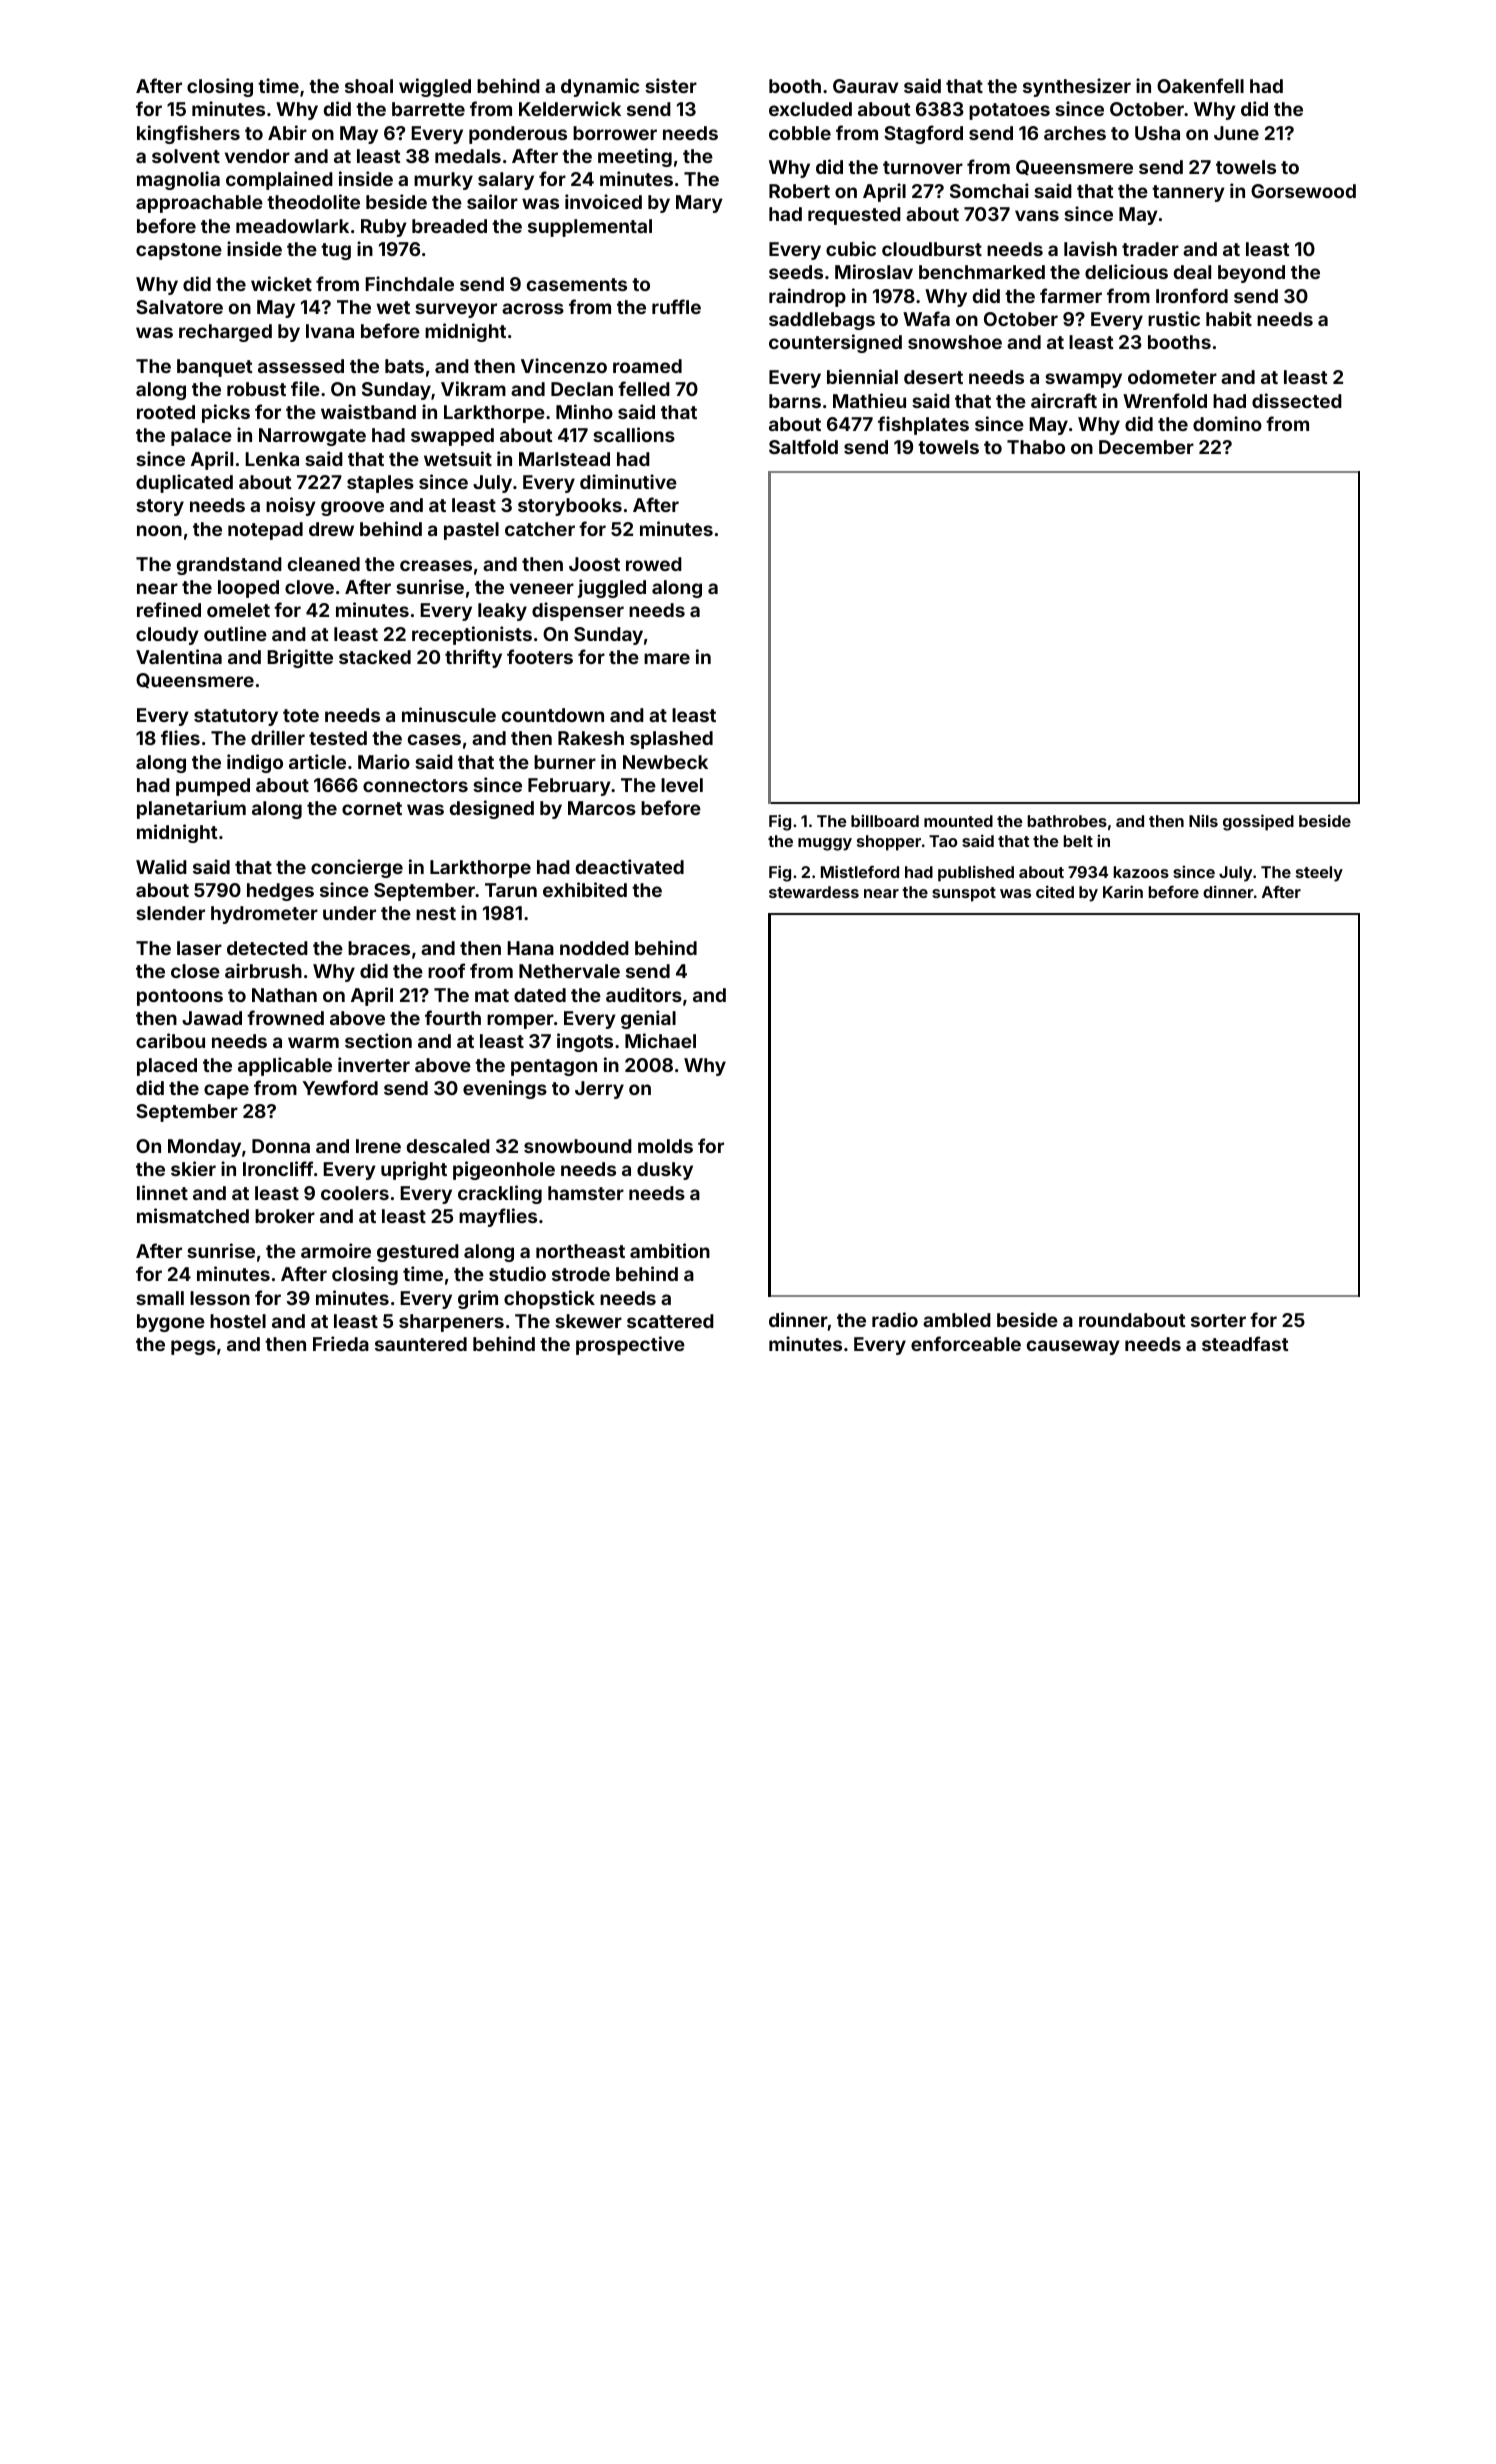 Image resolution: width=1496 pixels, height=2464 pixels. Describe the element at coordinates (634, 434) in the image. I see `scallions` at that location.
